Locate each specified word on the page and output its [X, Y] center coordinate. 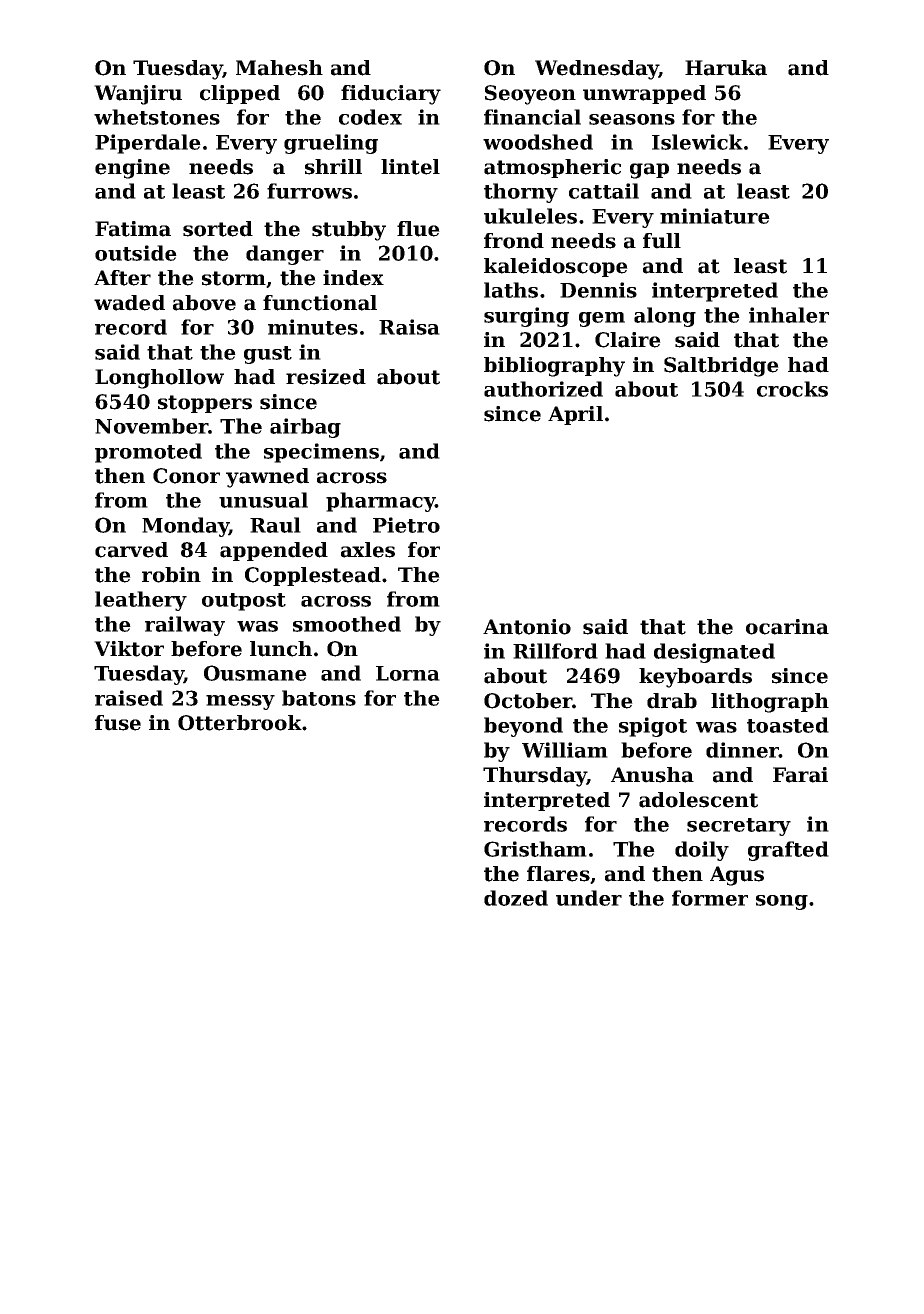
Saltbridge [721, 367]
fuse [118, 723]
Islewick [697, 142]
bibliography [554, 367]
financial [532, 117]
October [528, 701]
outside [136, 253]
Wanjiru [138, 95]
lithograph [770, 703]
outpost [244, 602]
